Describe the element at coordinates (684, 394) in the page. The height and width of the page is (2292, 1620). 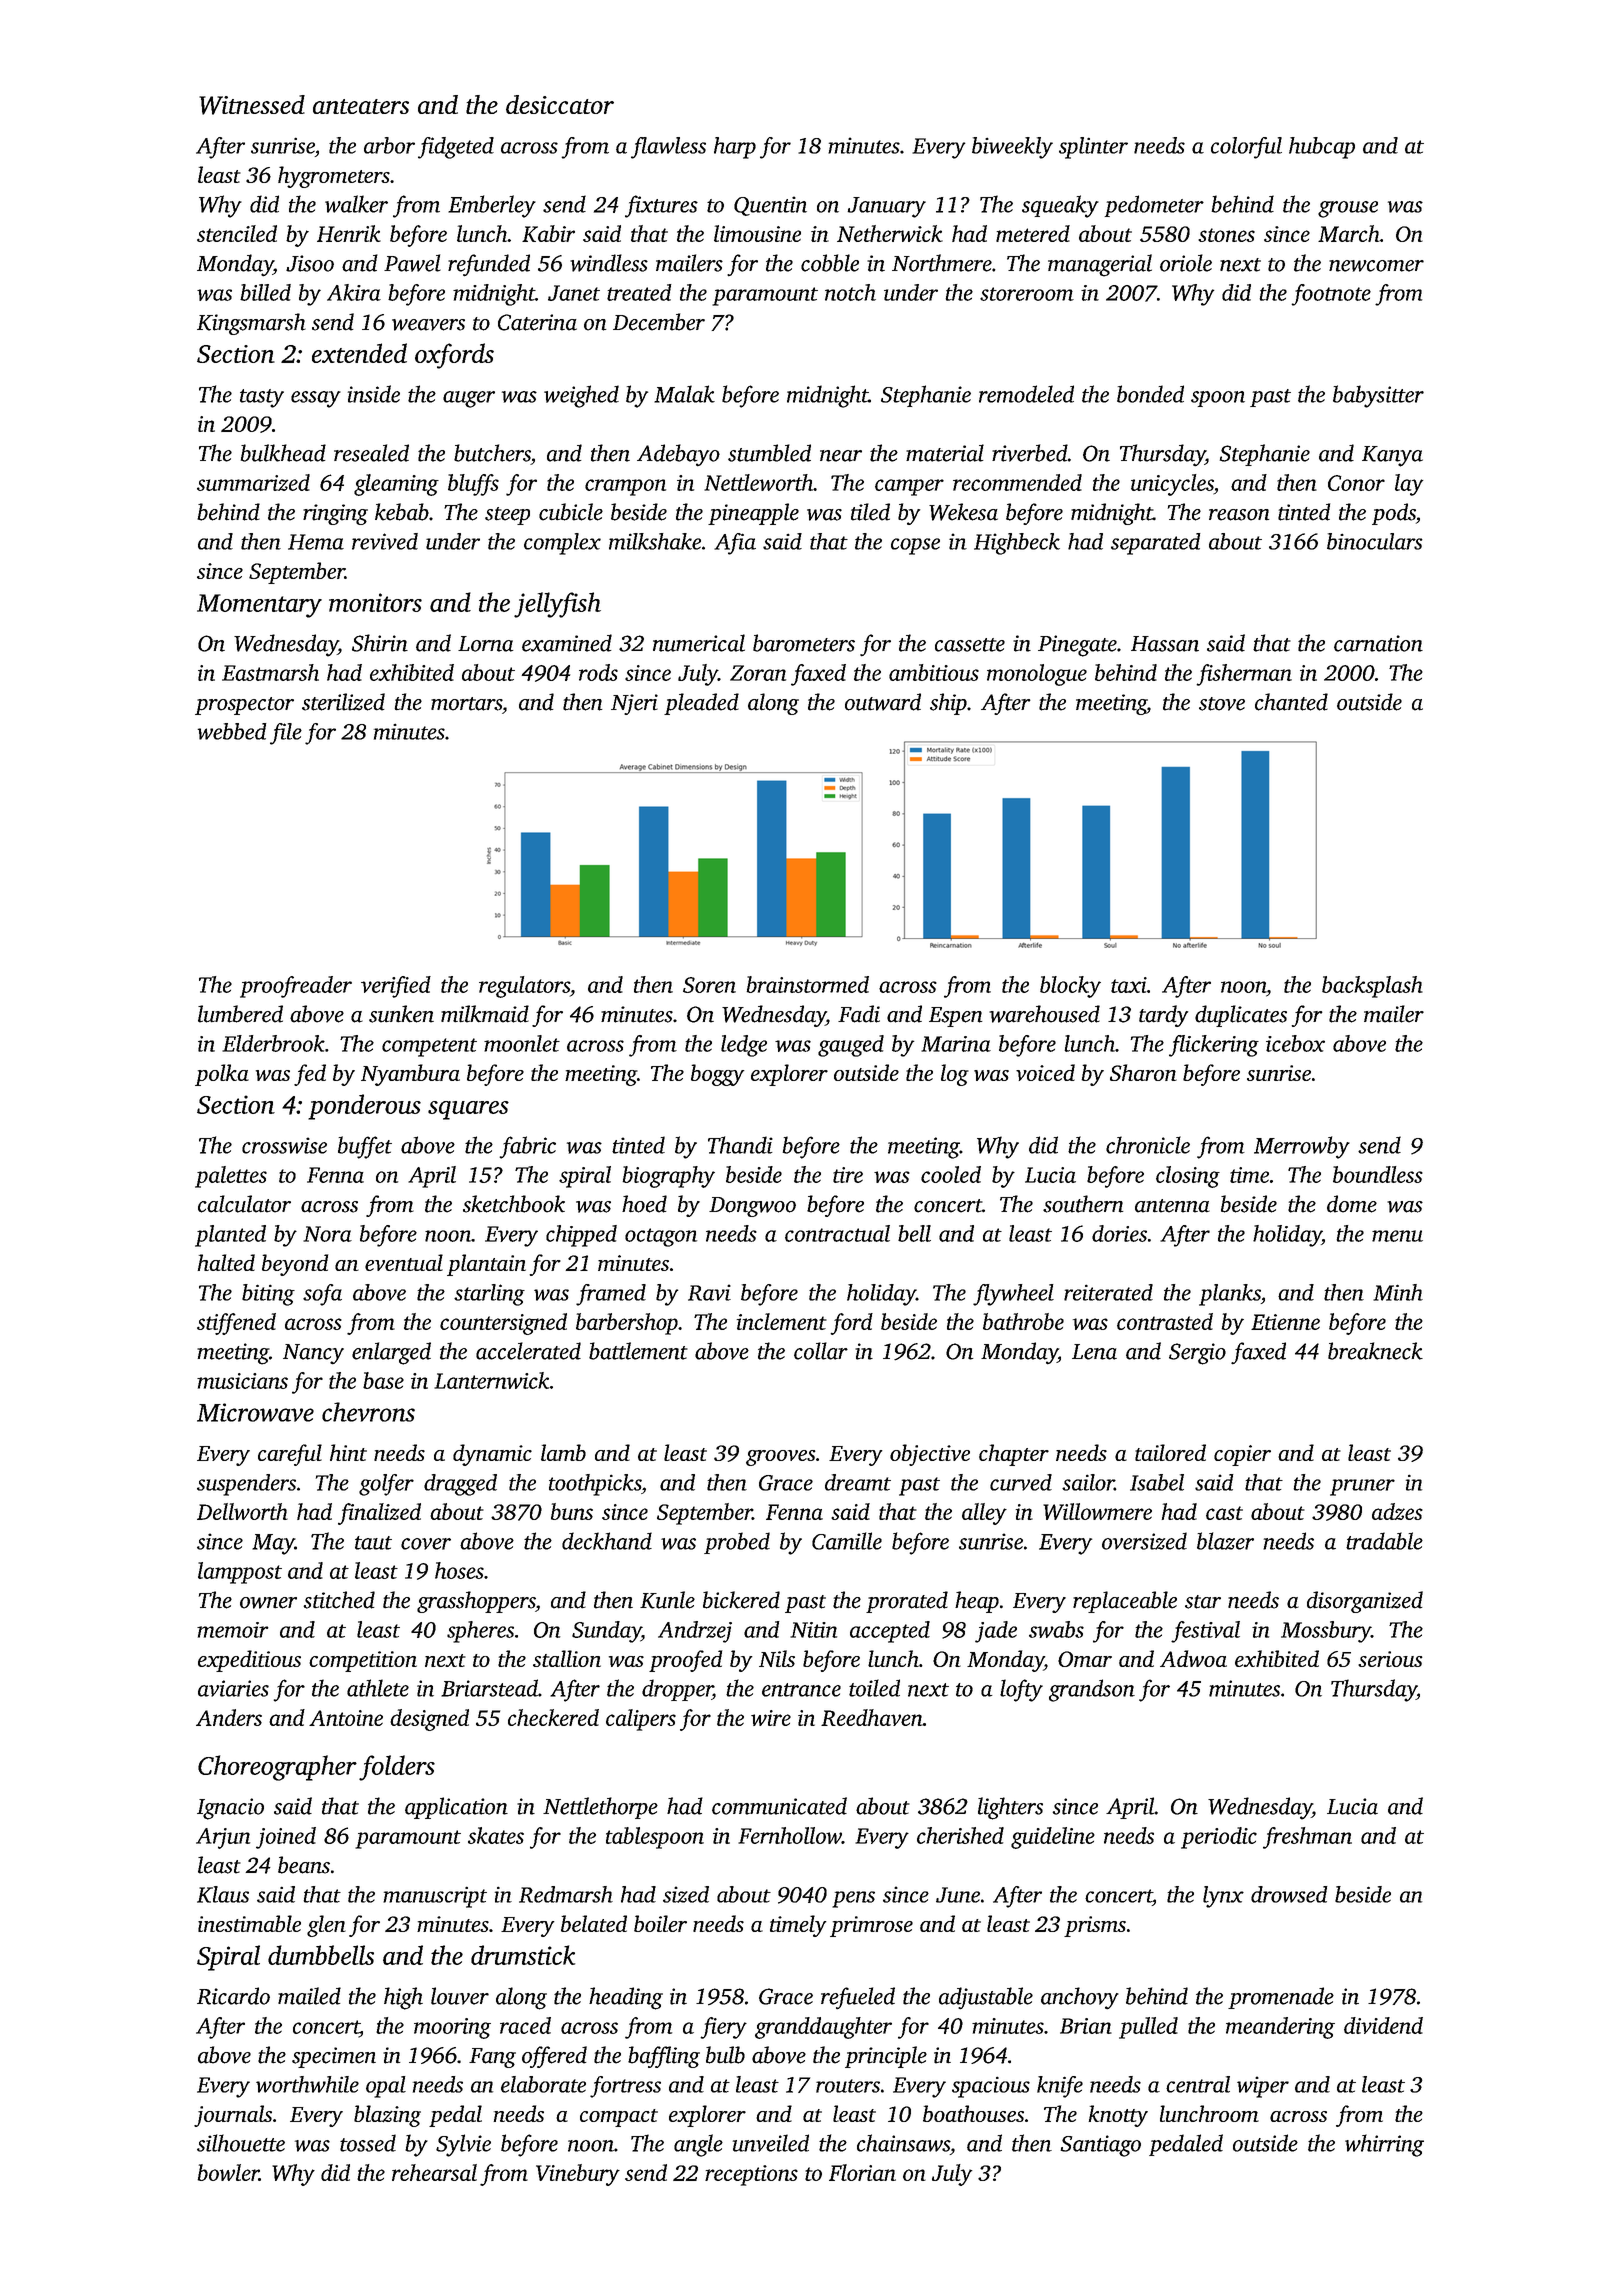
I see `Malak` at that location.
